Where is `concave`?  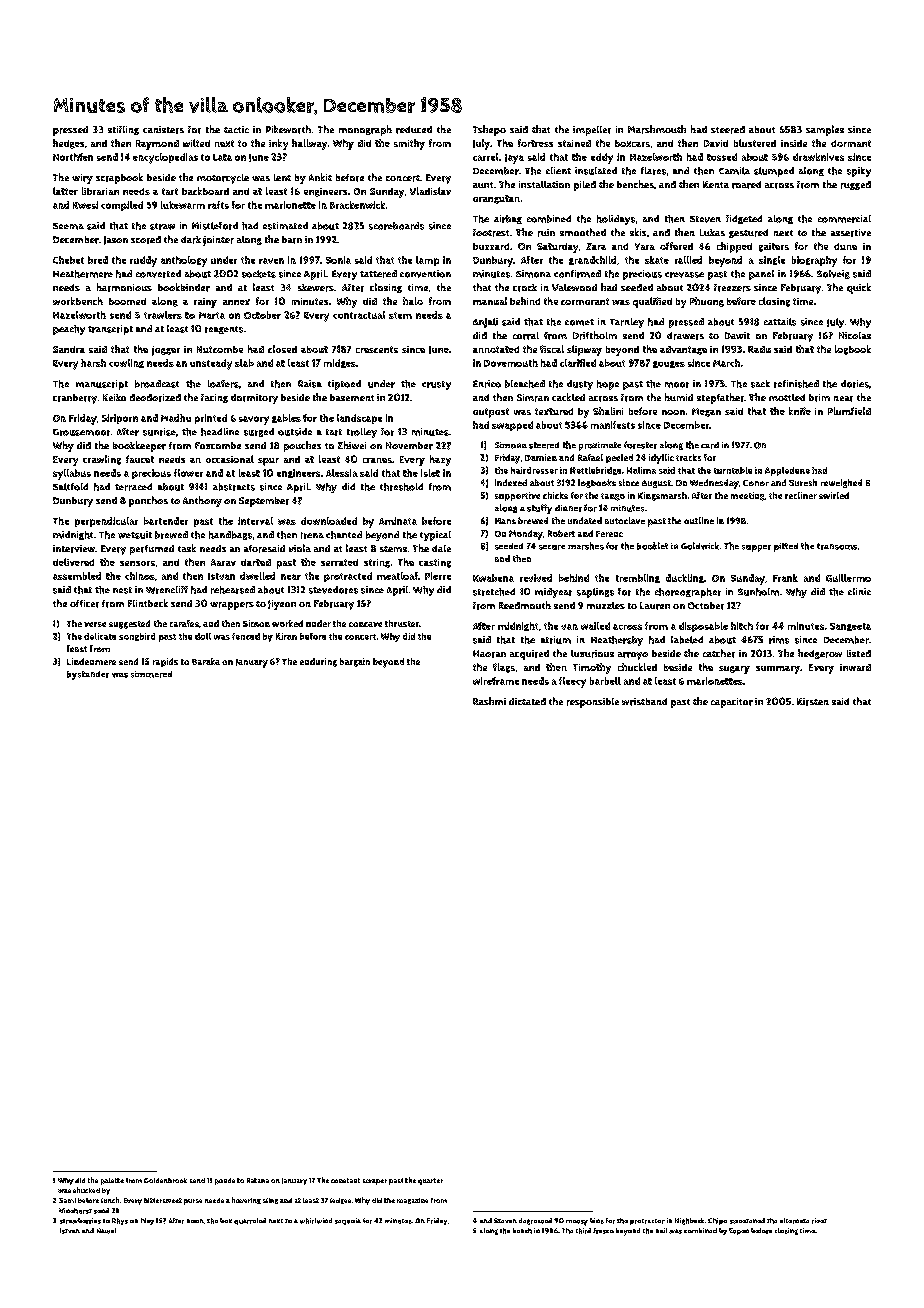 concave is located at coordinates (365, 624).
